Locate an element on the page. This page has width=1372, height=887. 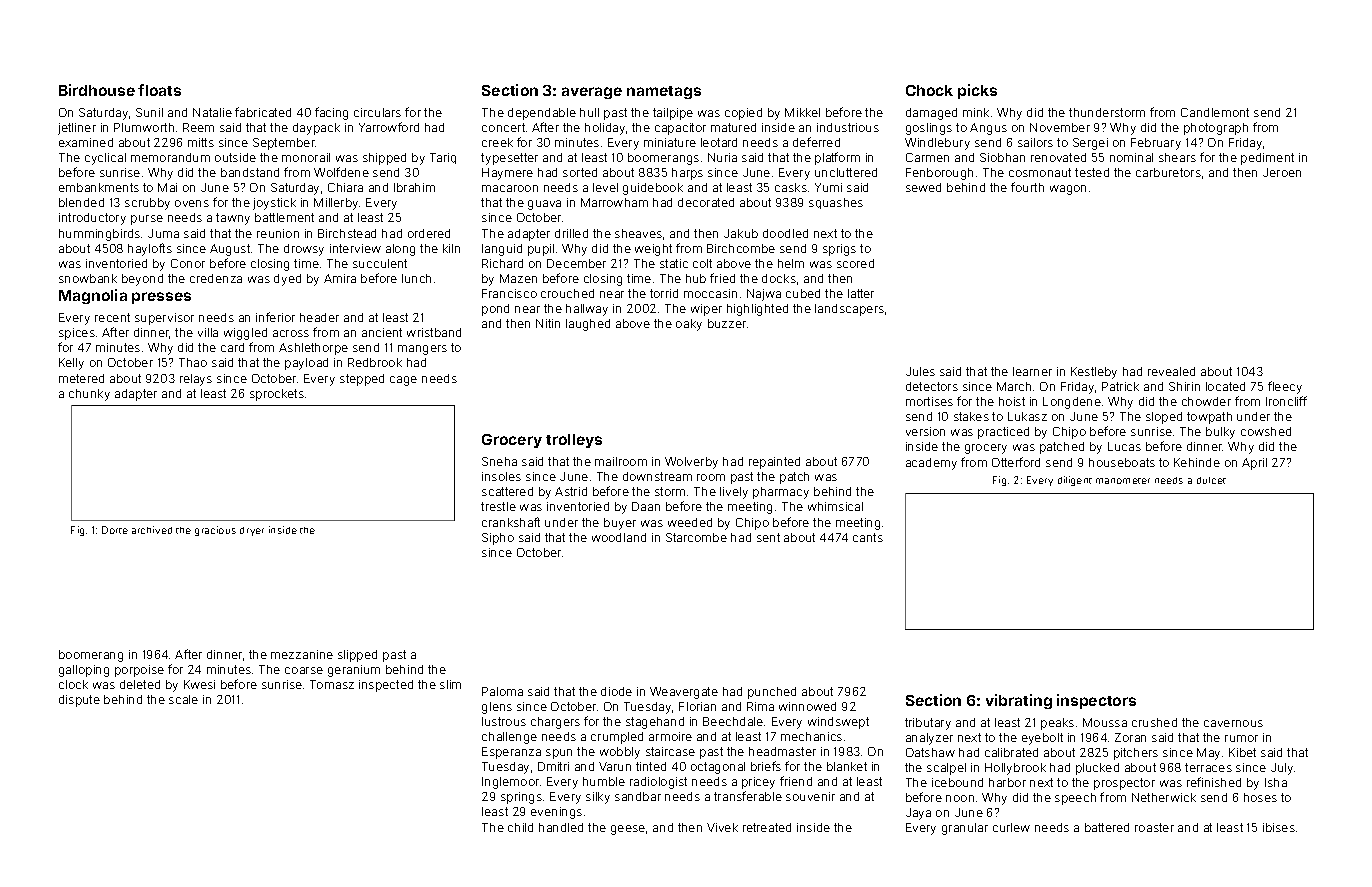
scale is located at coordinates (183, 699).
